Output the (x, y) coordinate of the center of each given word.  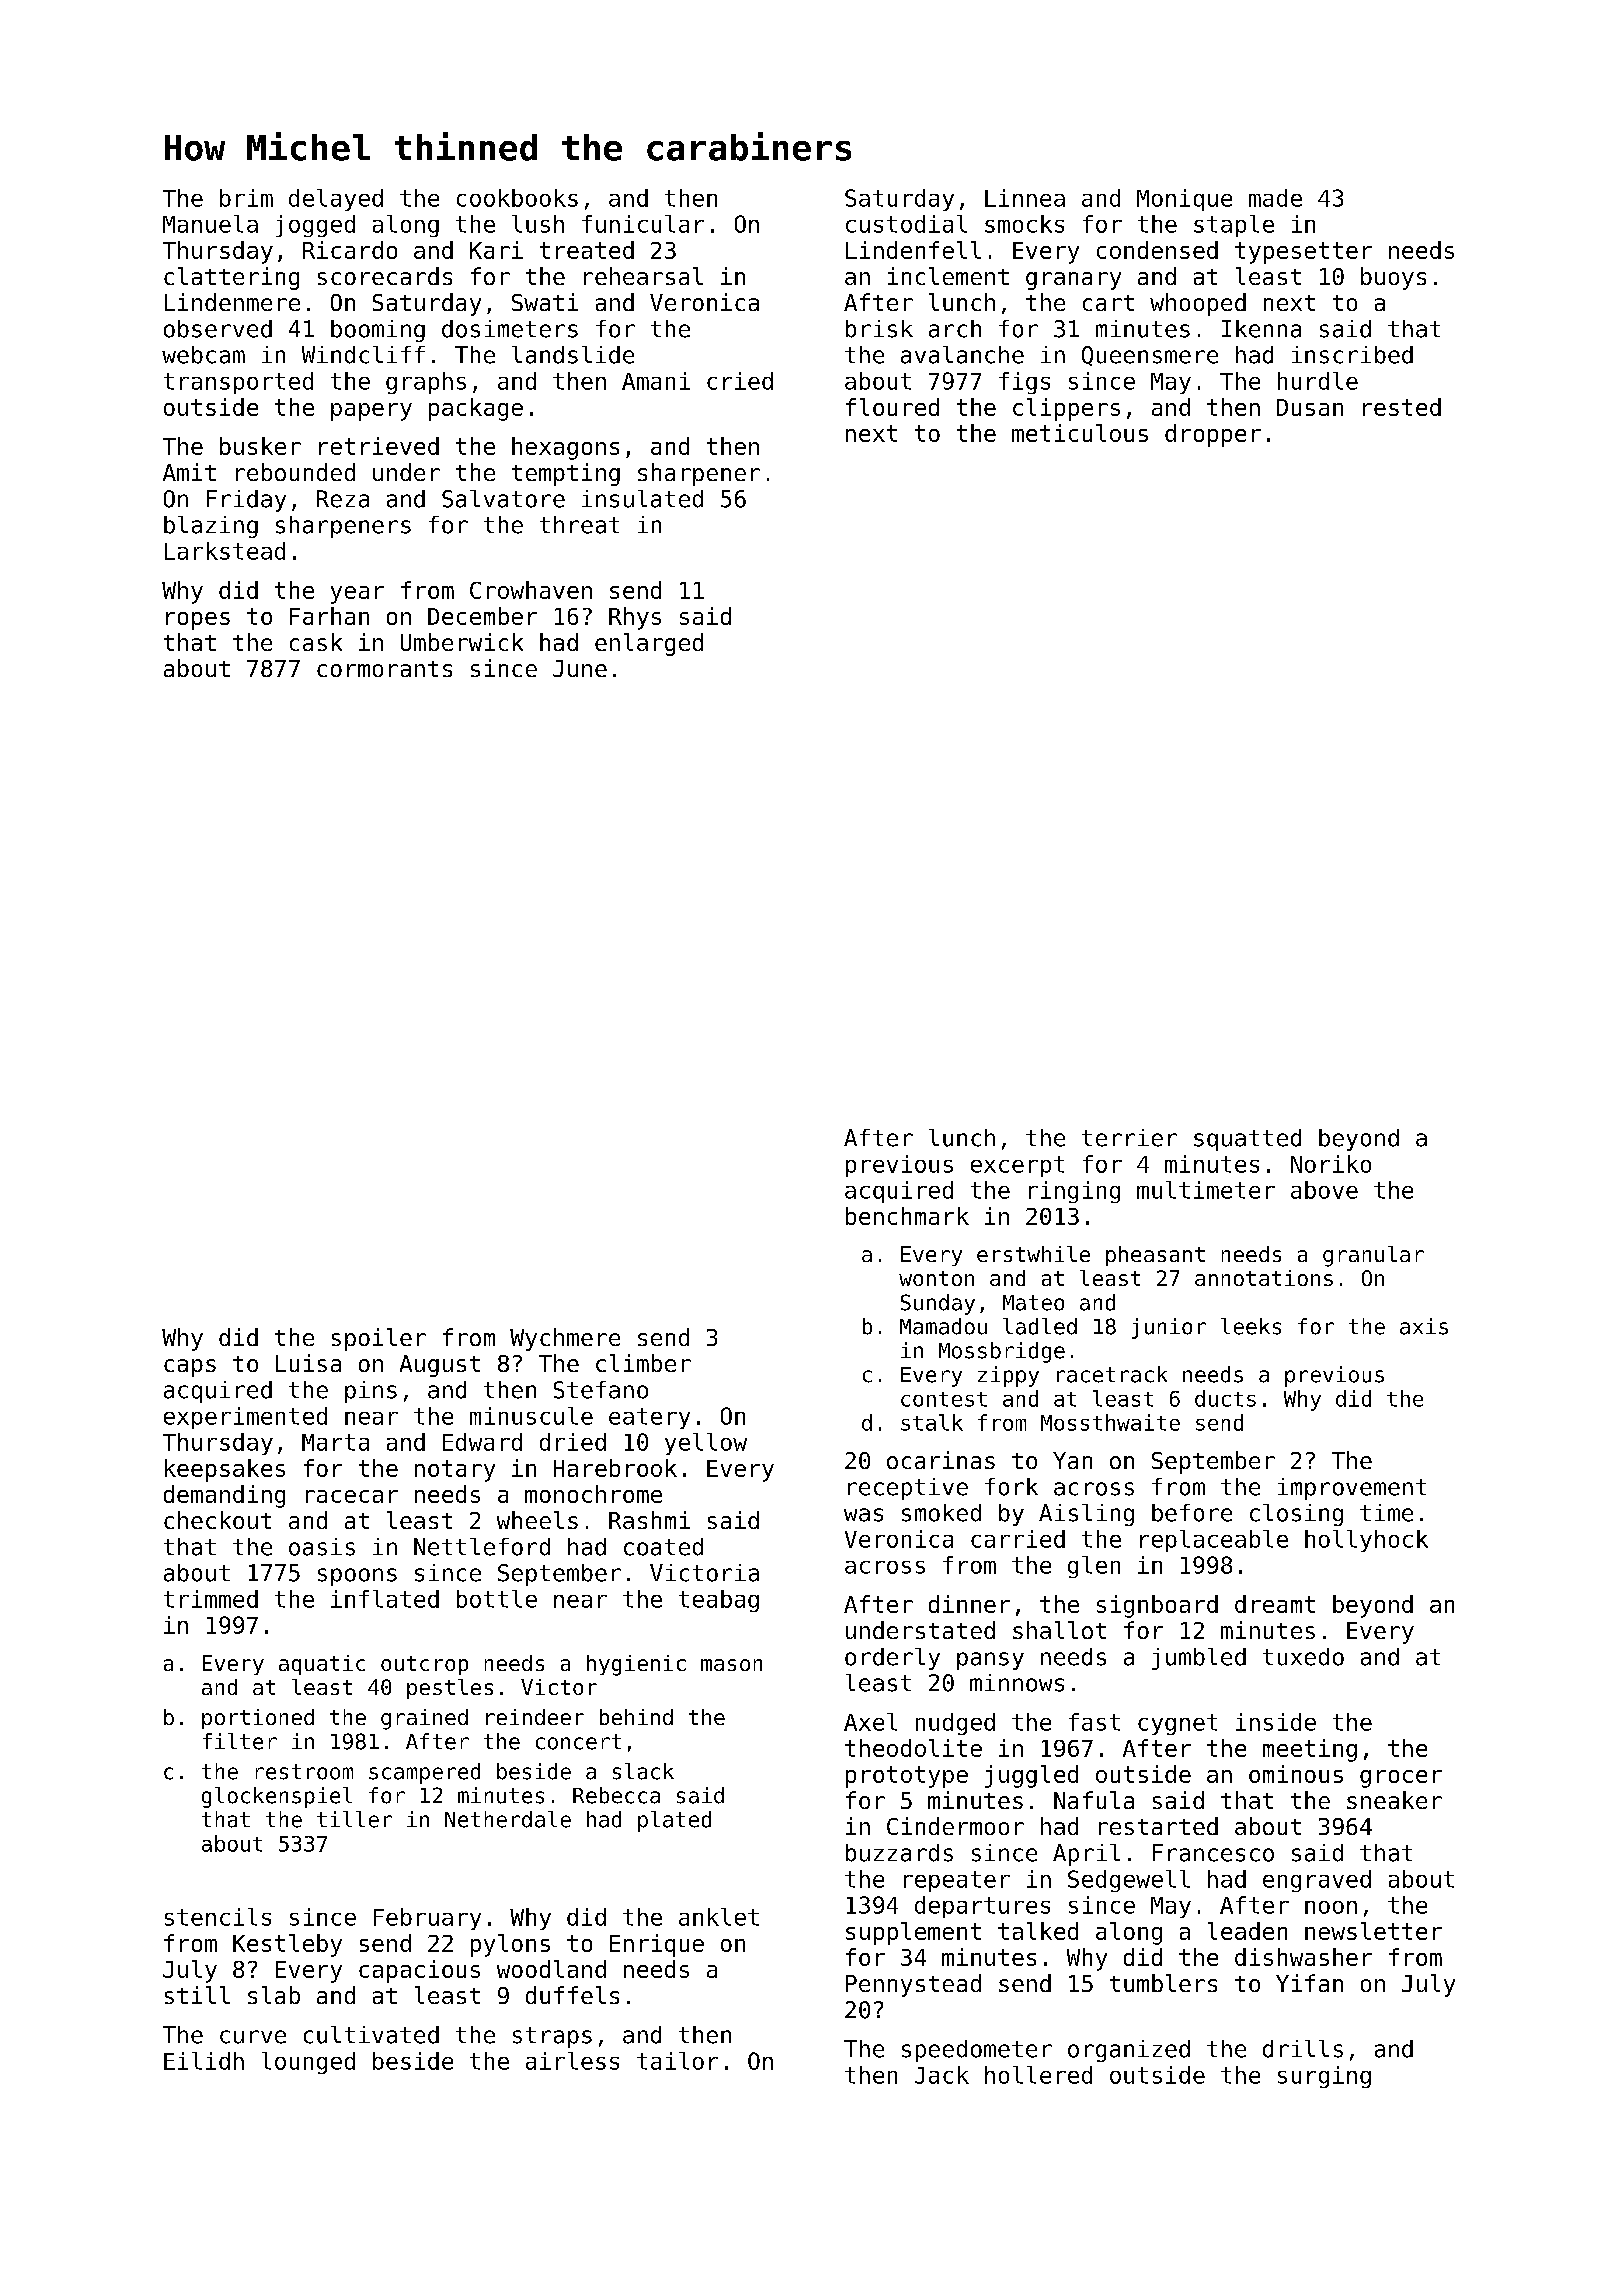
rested (1402, 407)
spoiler (379, 1339)
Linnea (1025, 198)
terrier (1129, 1138)
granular (1373, 1256)
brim (246, 198)
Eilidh (204, 2061)
